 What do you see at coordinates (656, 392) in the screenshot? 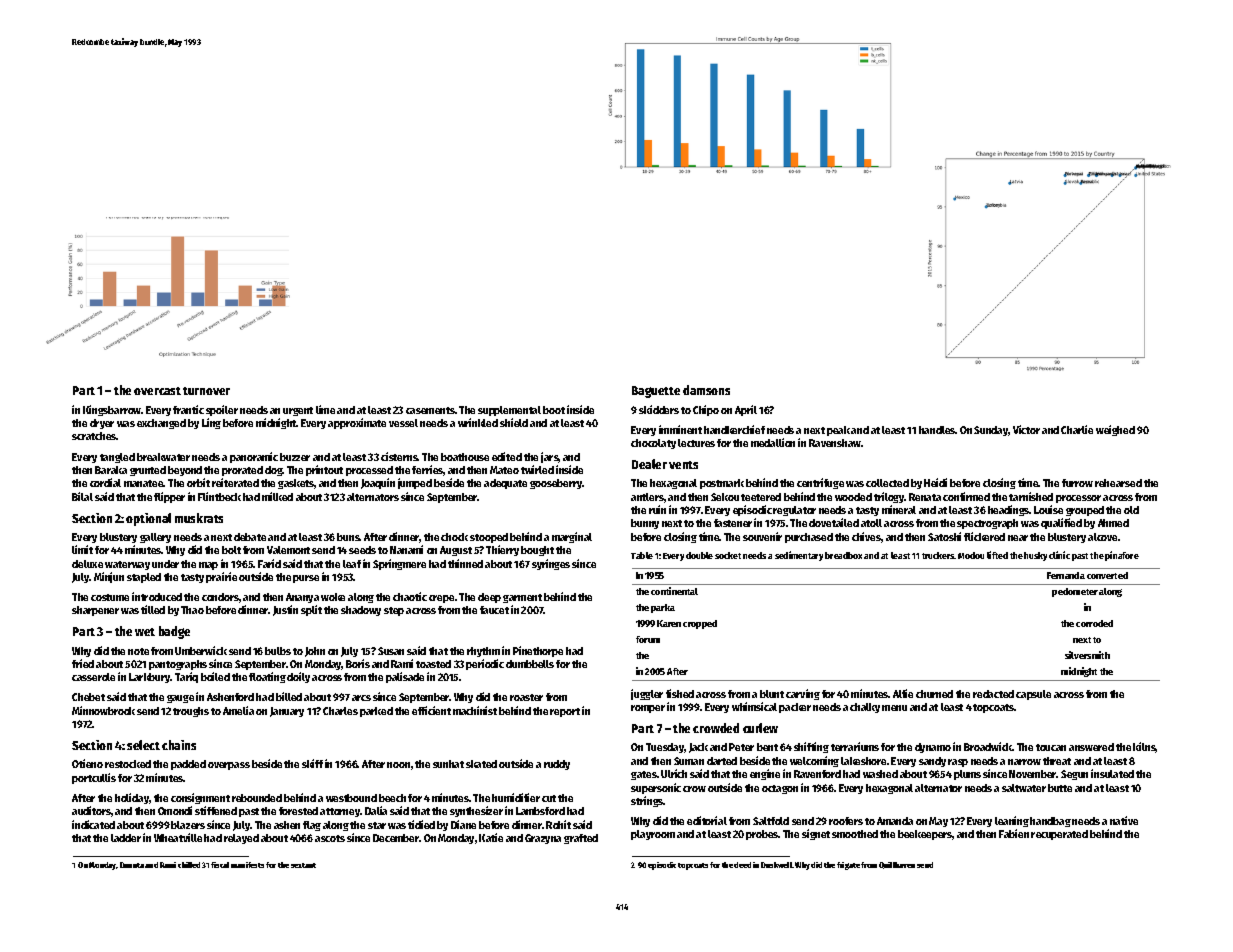
I see `Baguette` at bounding box center [656, 392].
